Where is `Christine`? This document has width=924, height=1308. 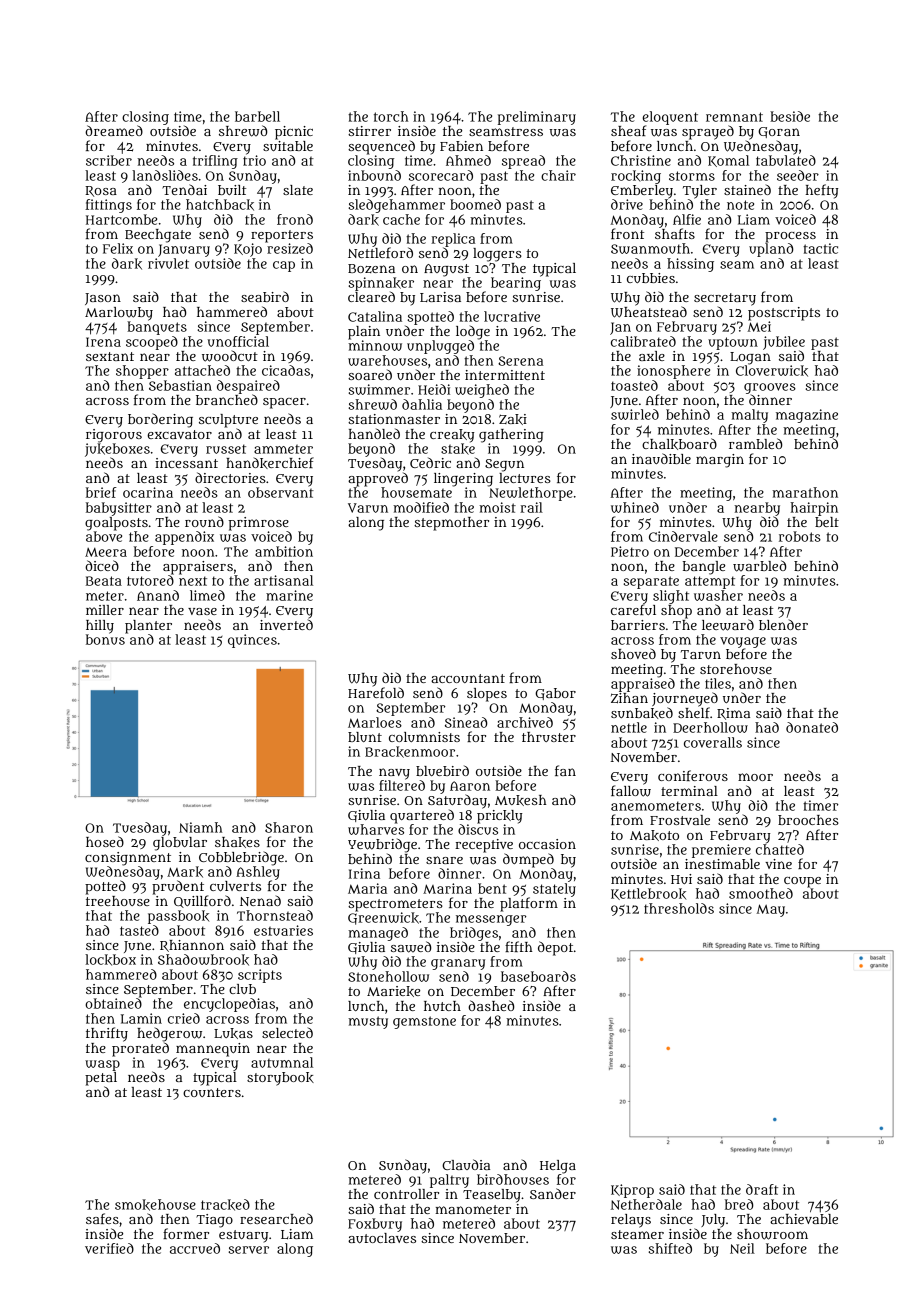
Christine is located at coordinates (641, 160).
